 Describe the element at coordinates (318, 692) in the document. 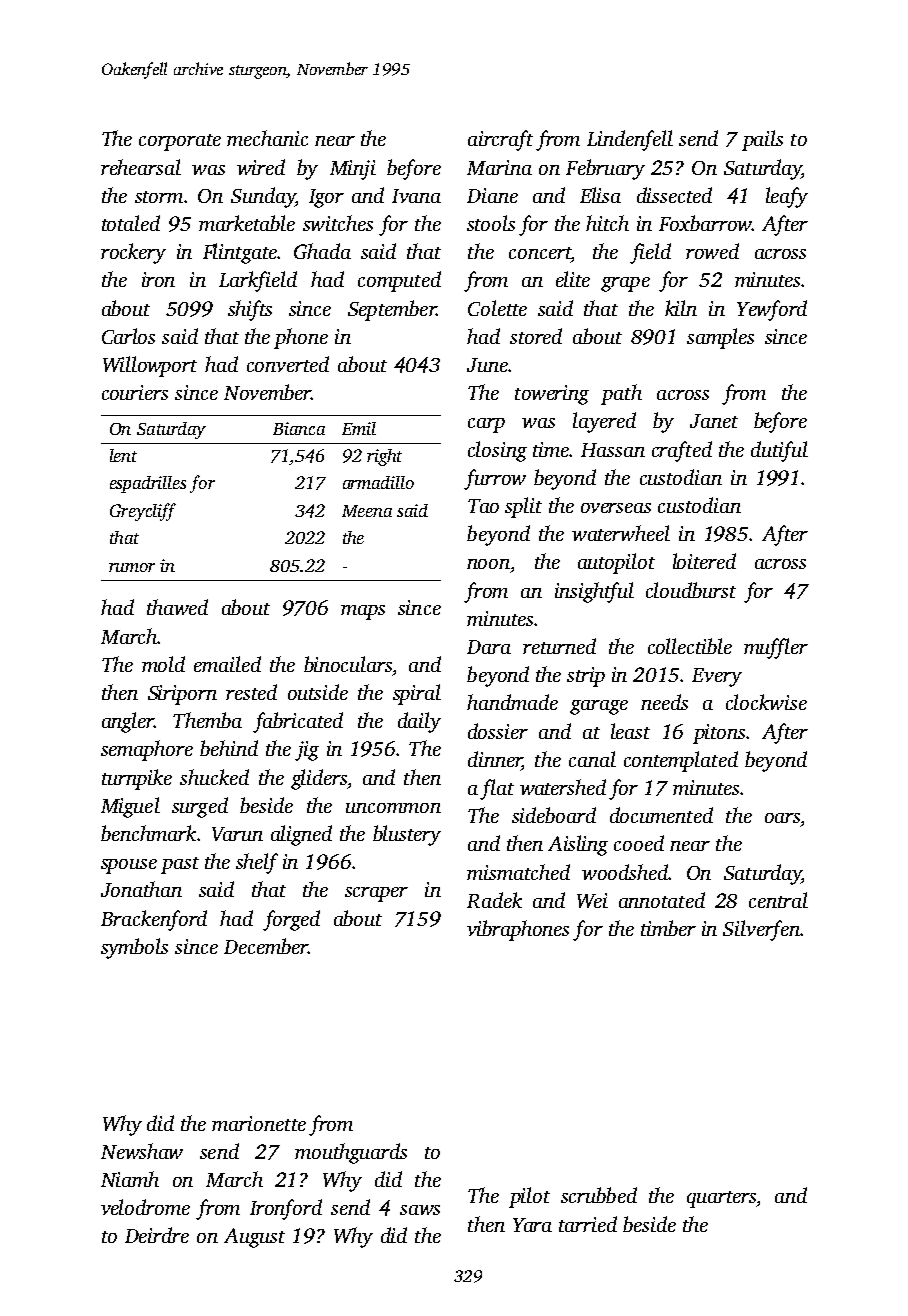

I see `outside` at that location.
